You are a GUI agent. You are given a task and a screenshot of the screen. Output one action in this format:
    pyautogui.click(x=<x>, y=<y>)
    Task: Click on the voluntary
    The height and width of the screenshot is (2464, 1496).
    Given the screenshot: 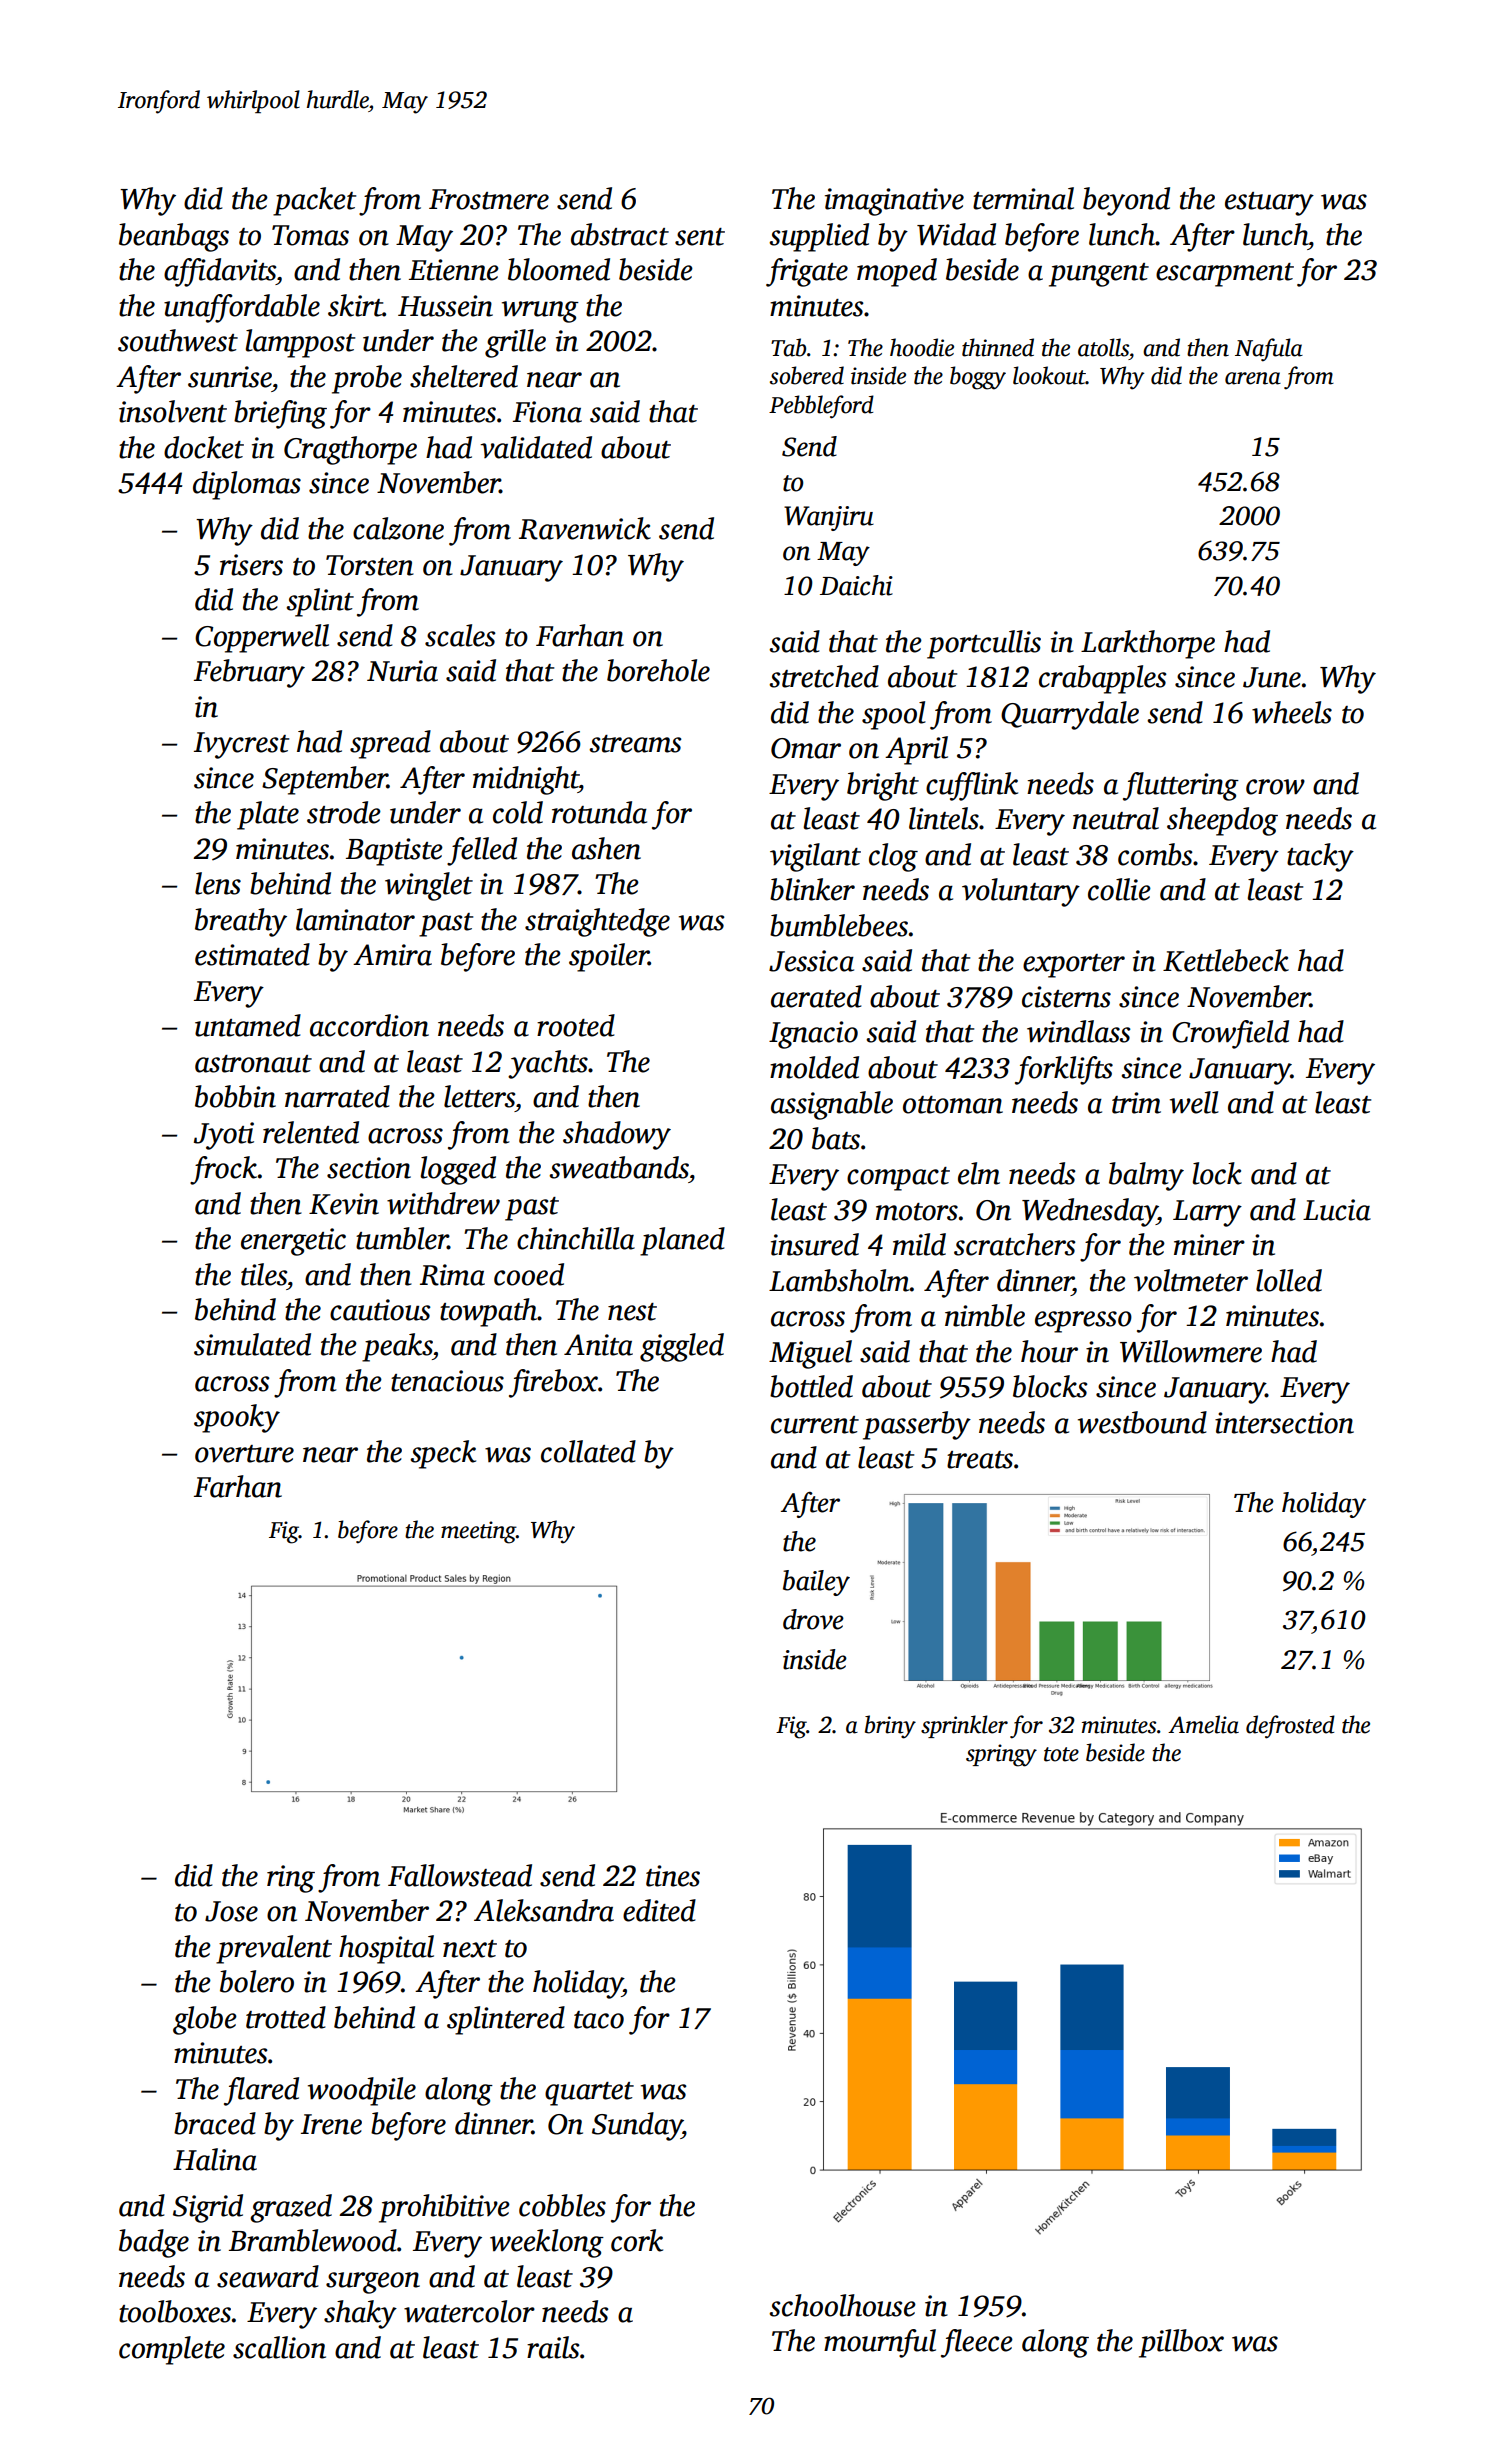 What is the action you would take?
    pyautogui.click(x=1021, y=892)
